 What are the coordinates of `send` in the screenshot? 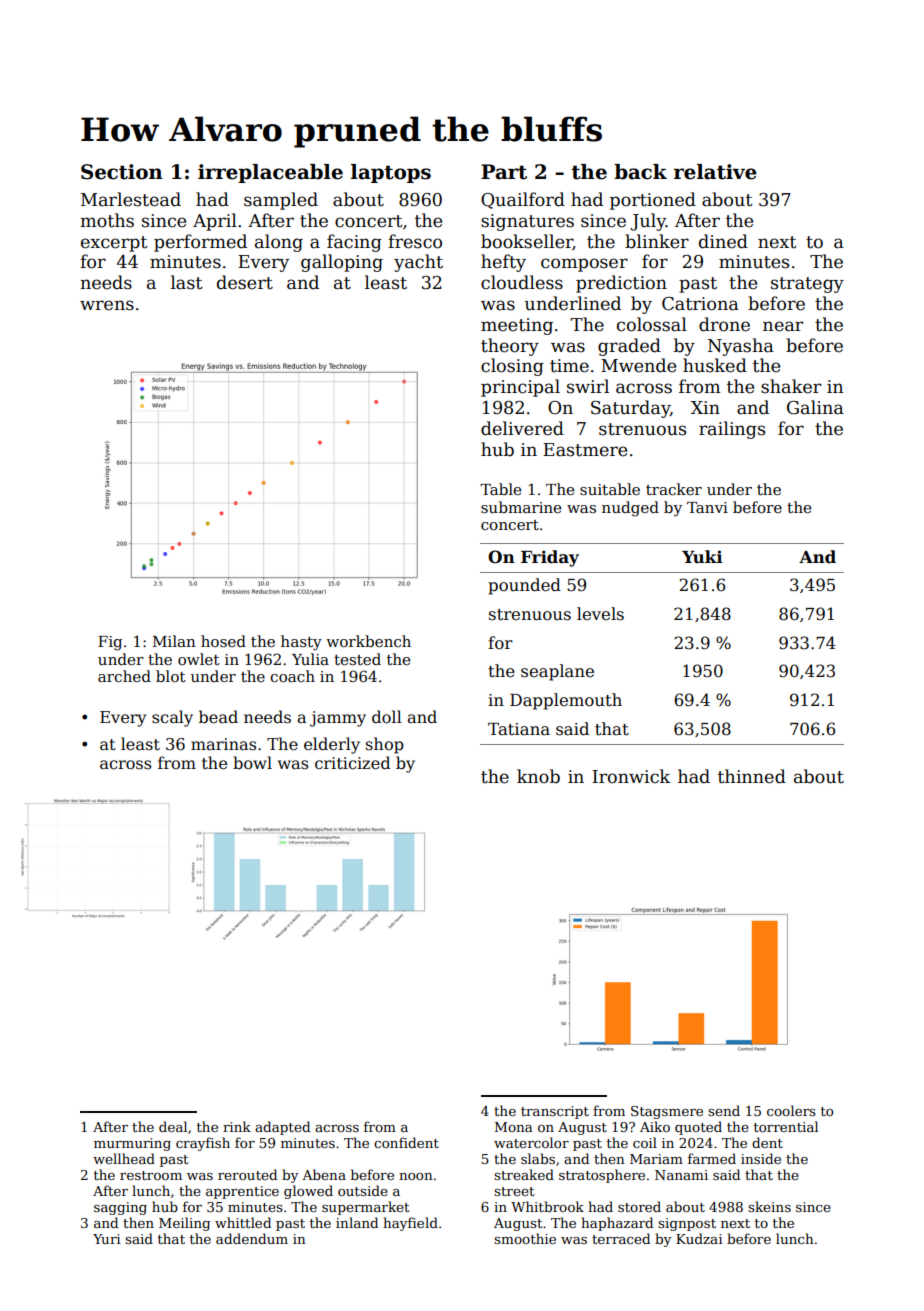 It's located at (724, 1110).
